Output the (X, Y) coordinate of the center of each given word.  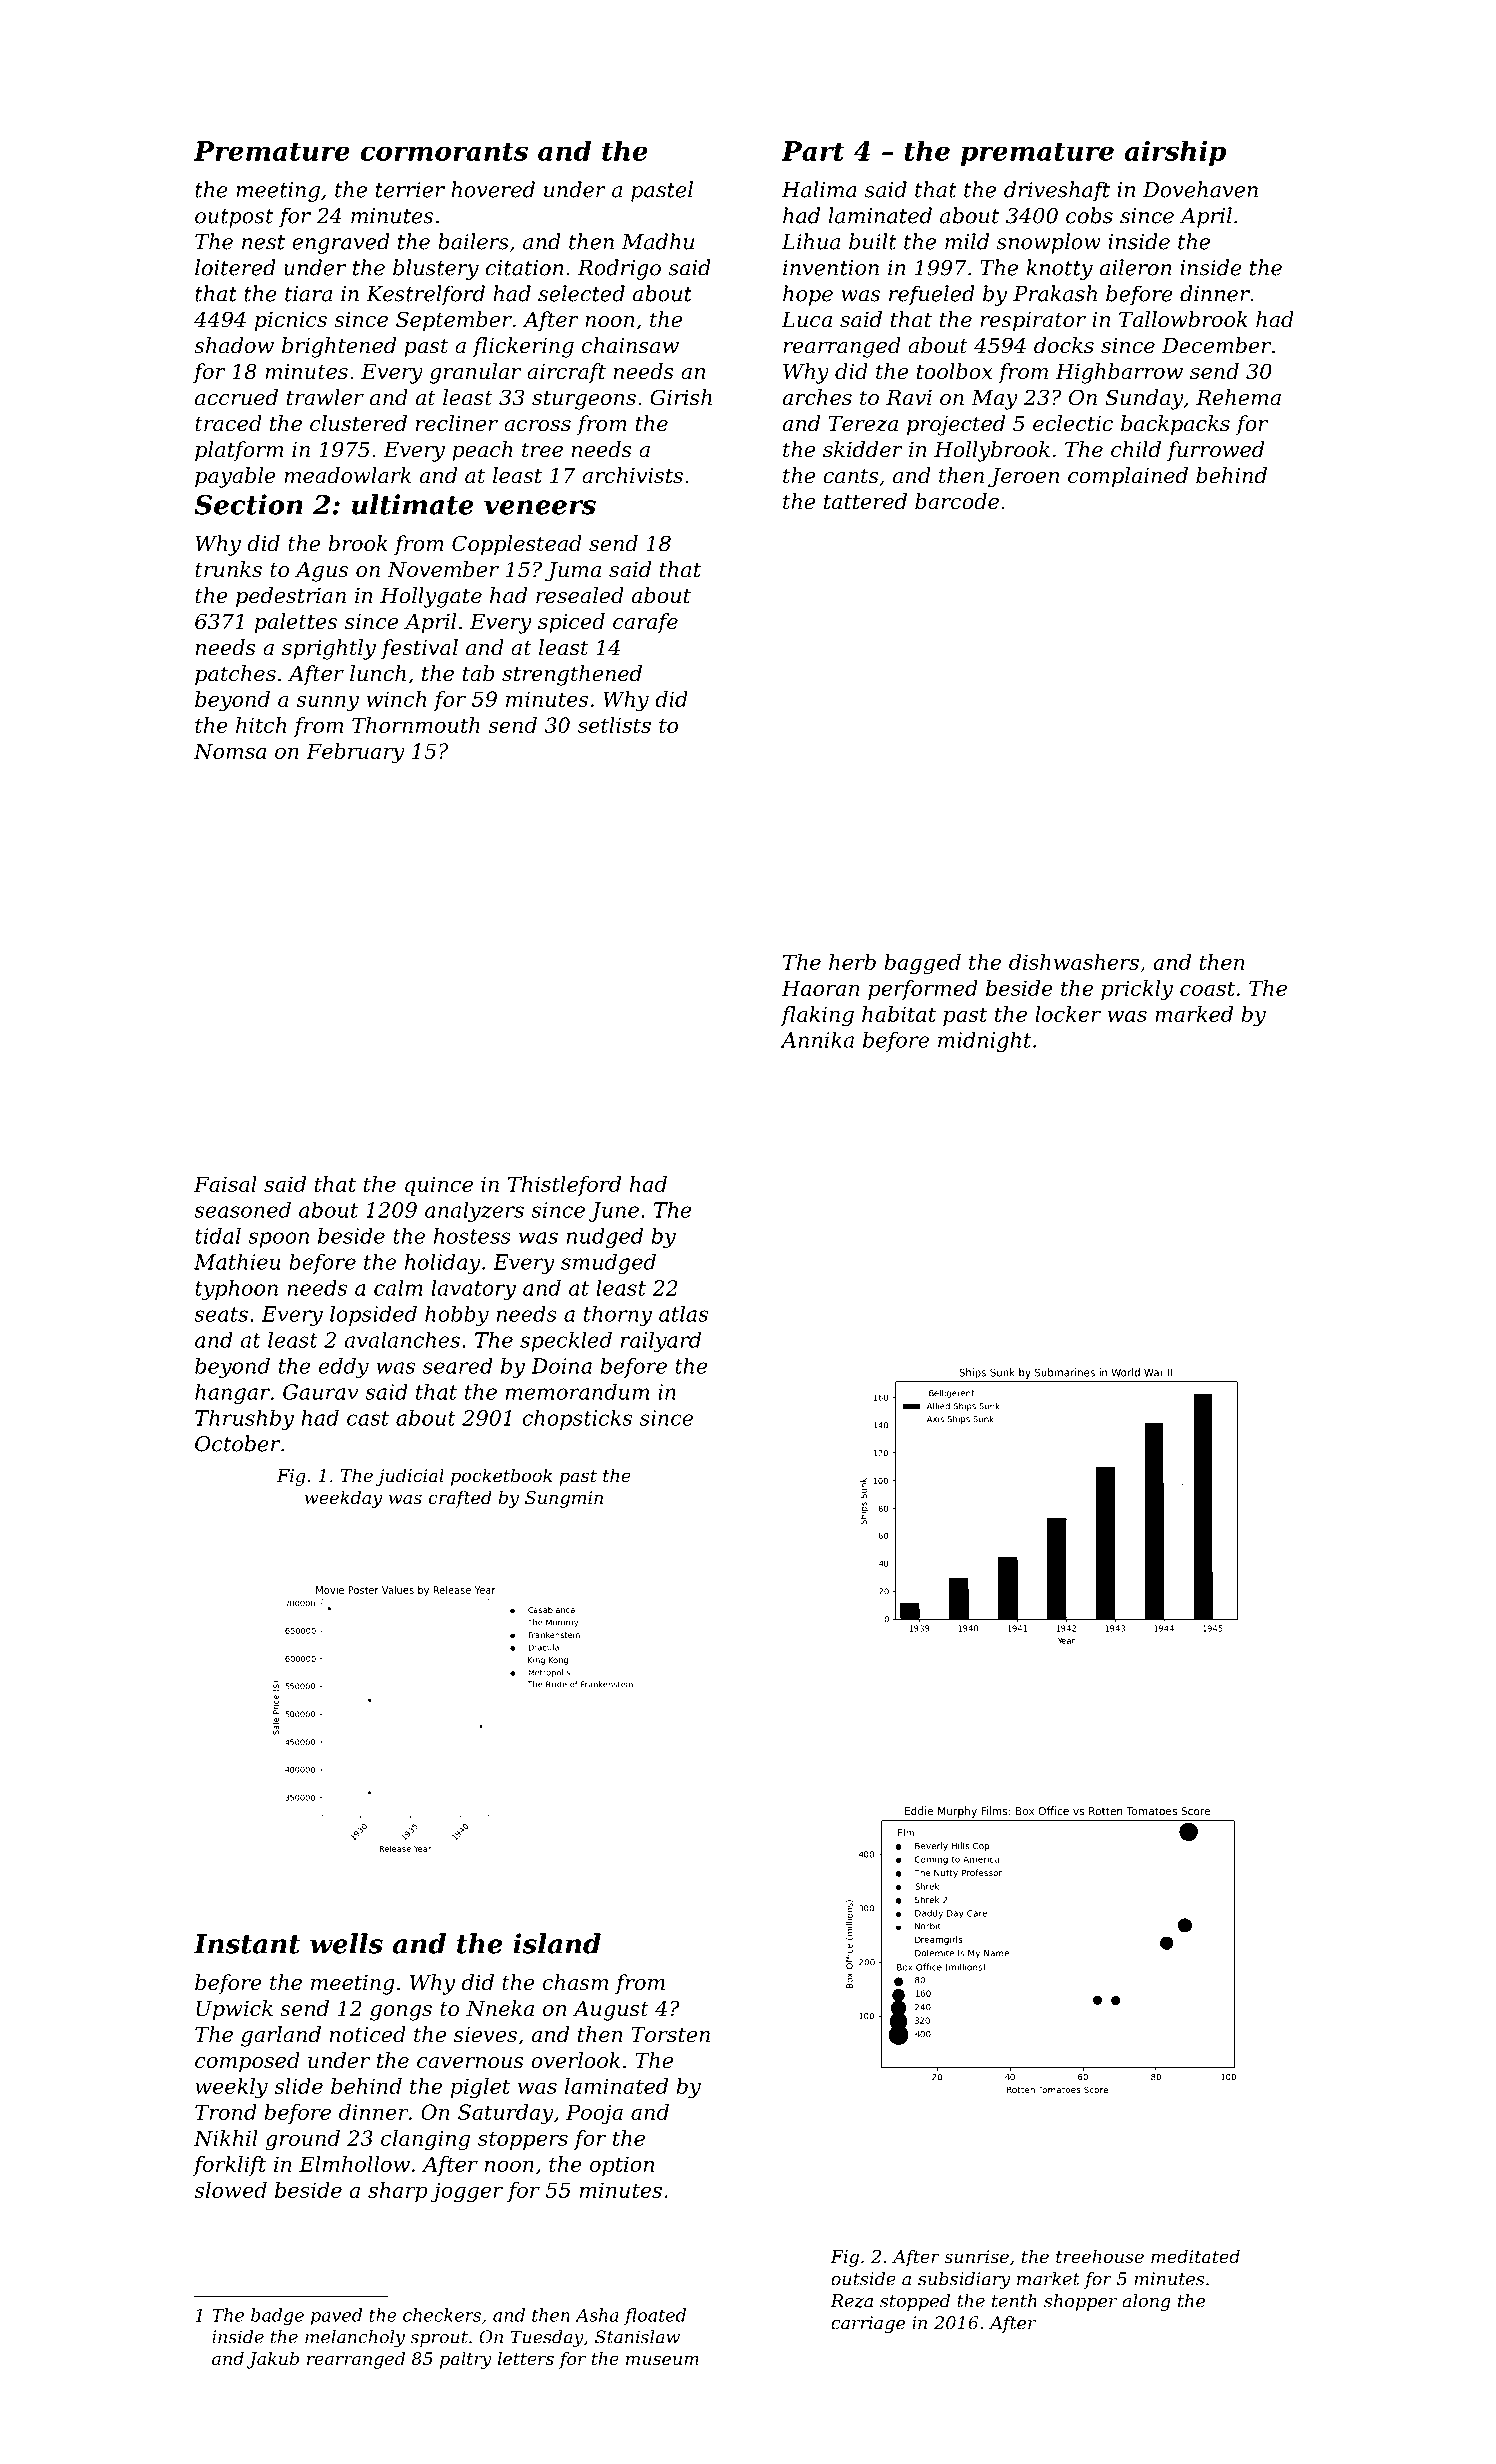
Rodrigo (619, 269)
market (1048, 2279)
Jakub (273, 2360)
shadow (234, 345)
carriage (868, 2324)
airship (1175, 153)
